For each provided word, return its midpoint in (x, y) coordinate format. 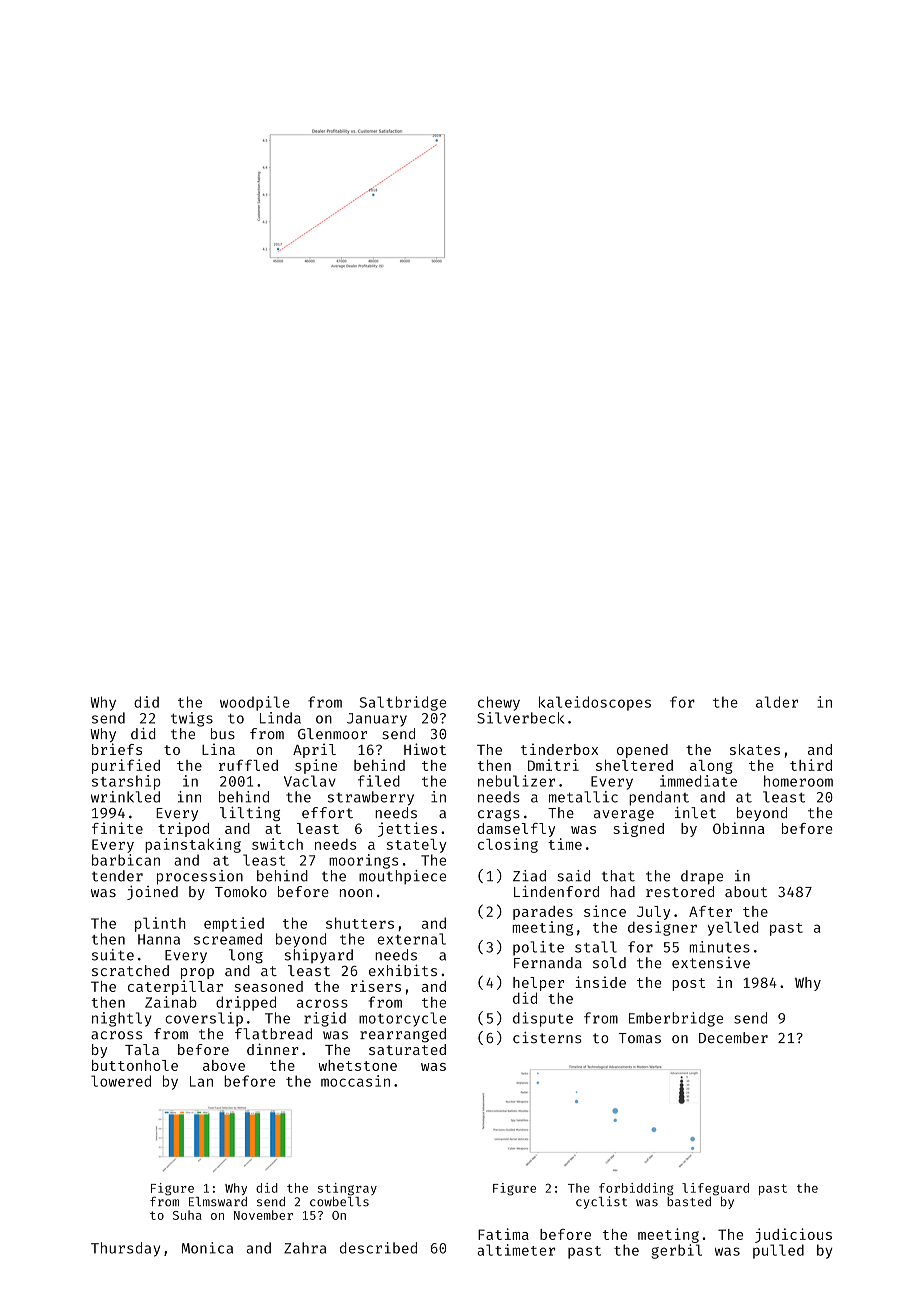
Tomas (640, 1038)
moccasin (355, 1081)
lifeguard (715, 1189)
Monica (207, 1248)
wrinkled (125, 797)
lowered (121, 1081)
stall (596, 947)
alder (777, 702)
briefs (117, 749)
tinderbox (559, 749)
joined (152, 892)
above (224, 1065)
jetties (407, 829)
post (688, 984)
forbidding (636, 1189)
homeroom (798, 781)
